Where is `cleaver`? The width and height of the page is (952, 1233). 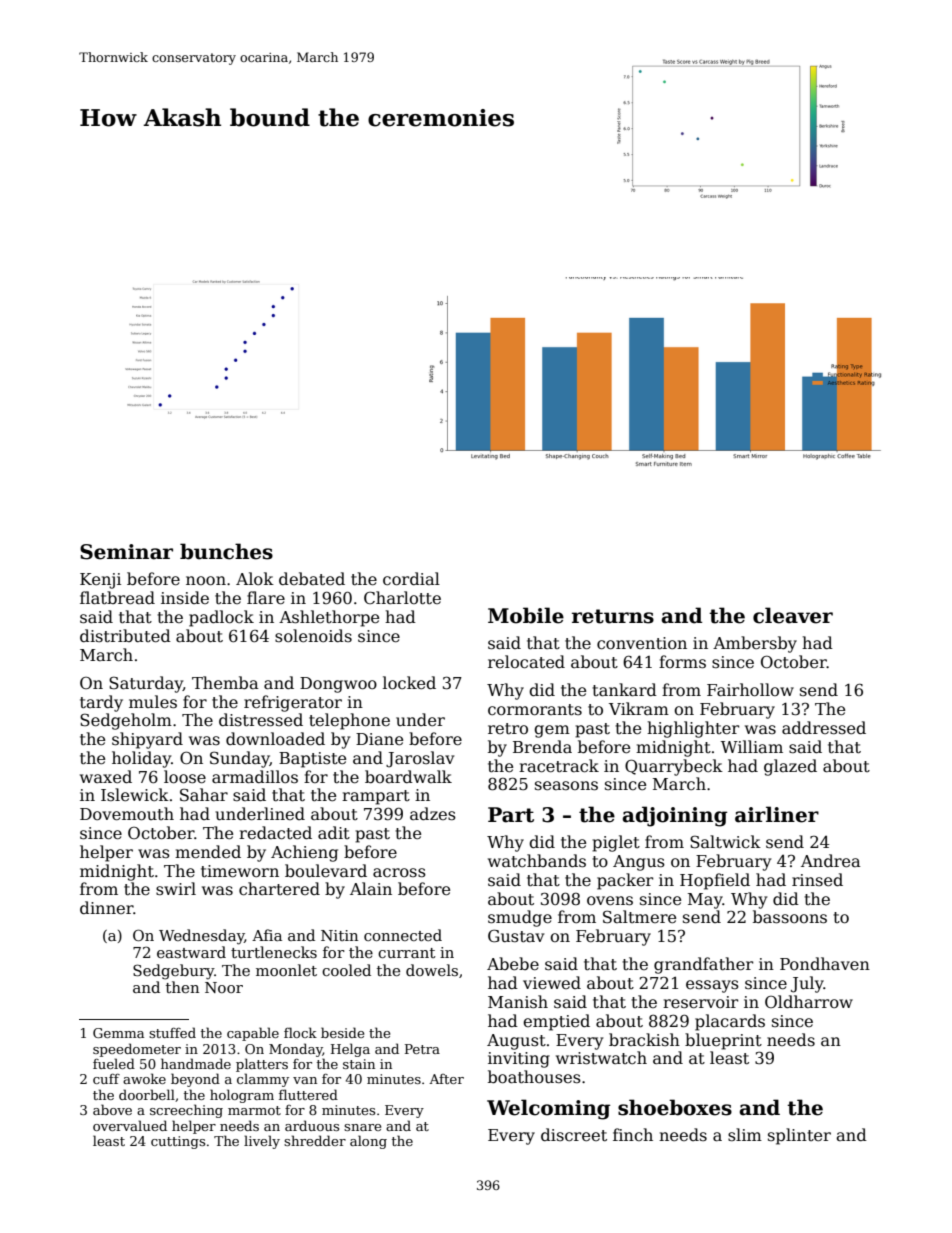
cleaver is located at coordinates (793, 615).
